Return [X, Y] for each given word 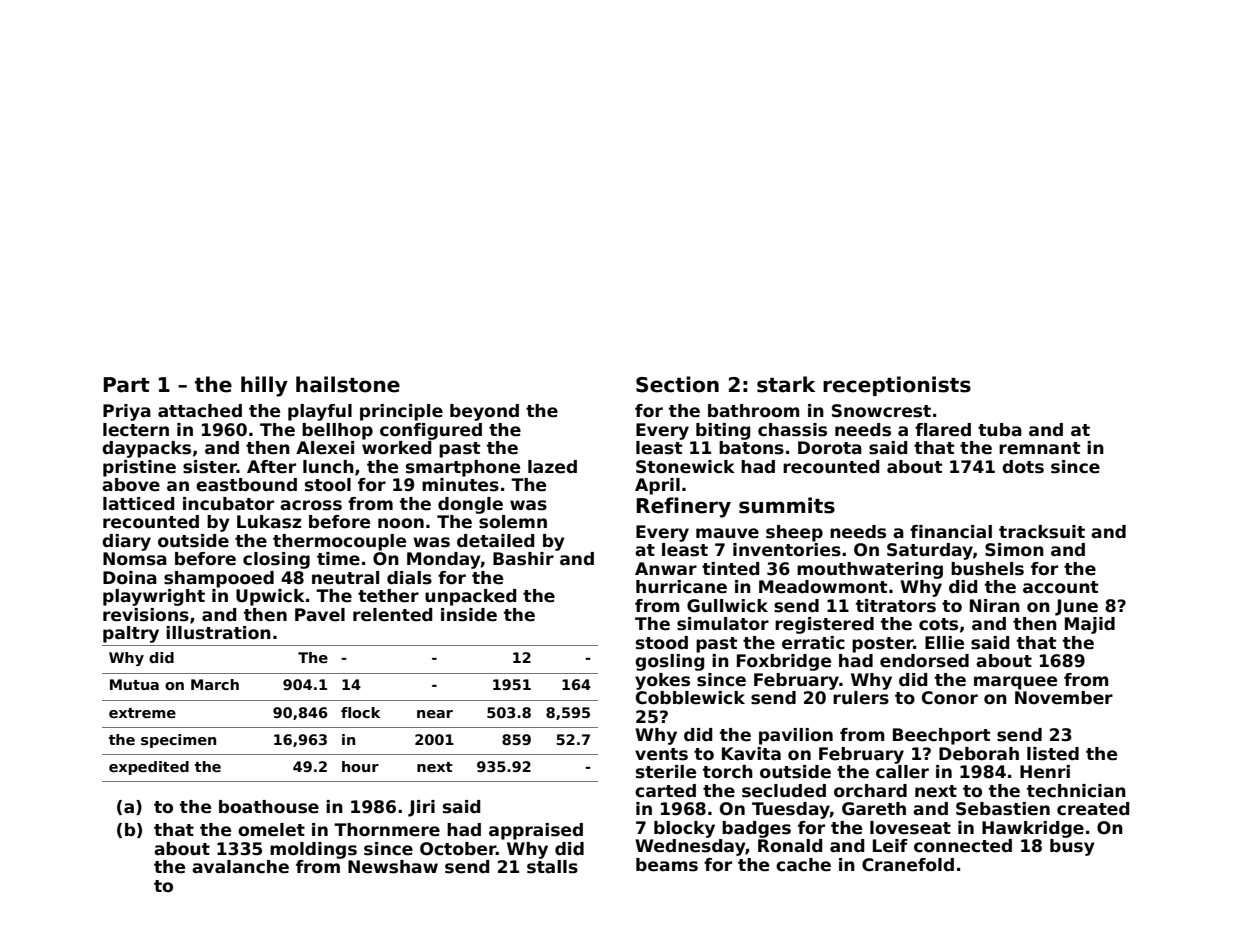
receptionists [897, 386]
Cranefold [908, 865]
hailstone [348, 384]
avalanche [240, 867]
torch [728, 772]
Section [677, 384]
